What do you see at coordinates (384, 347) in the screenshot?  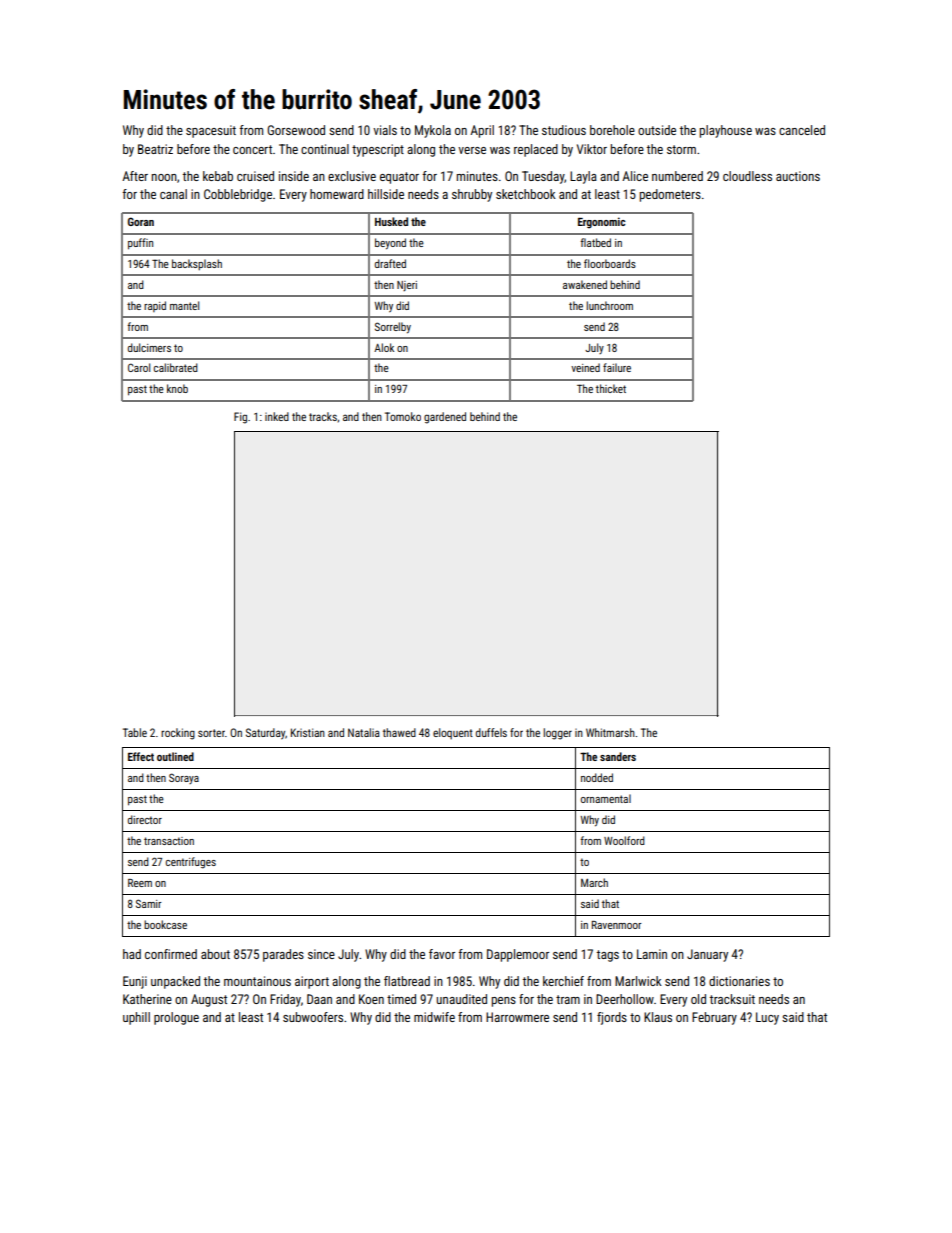 I see `Alok` at bounding box center [384, 347].
